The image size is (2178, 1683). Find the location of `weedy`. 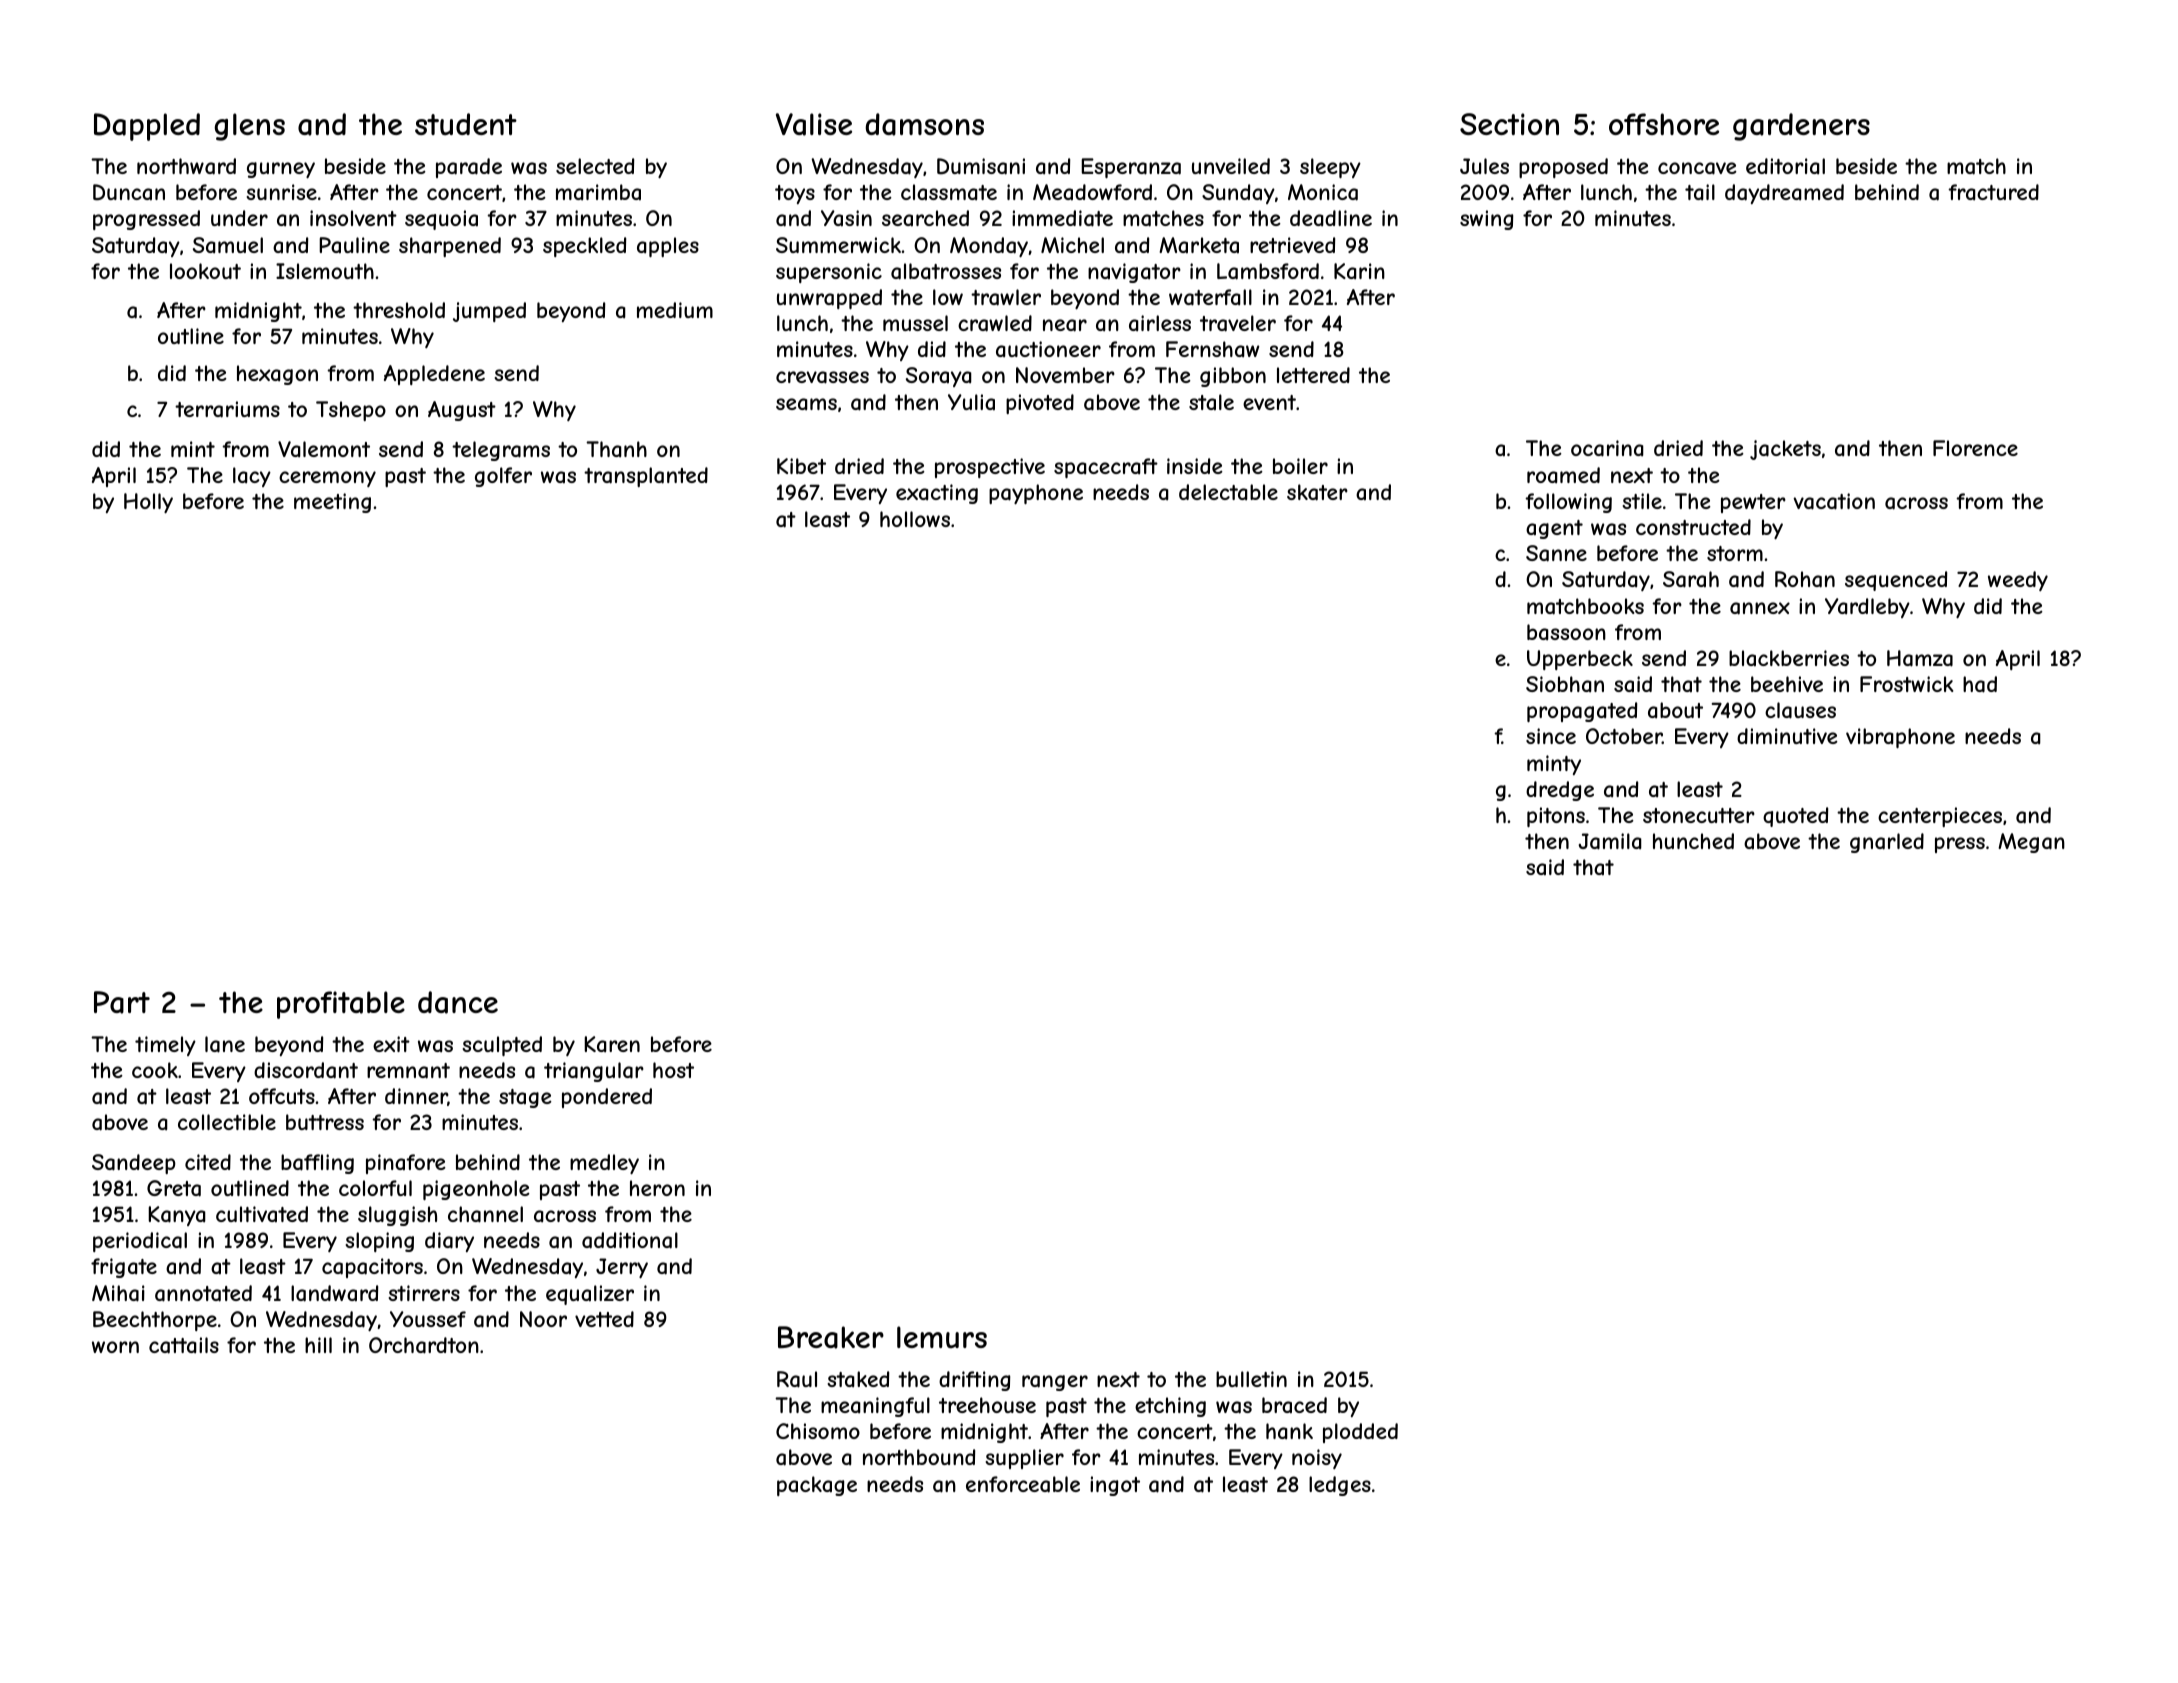

weedy is located at coordinates (2018, 581).
